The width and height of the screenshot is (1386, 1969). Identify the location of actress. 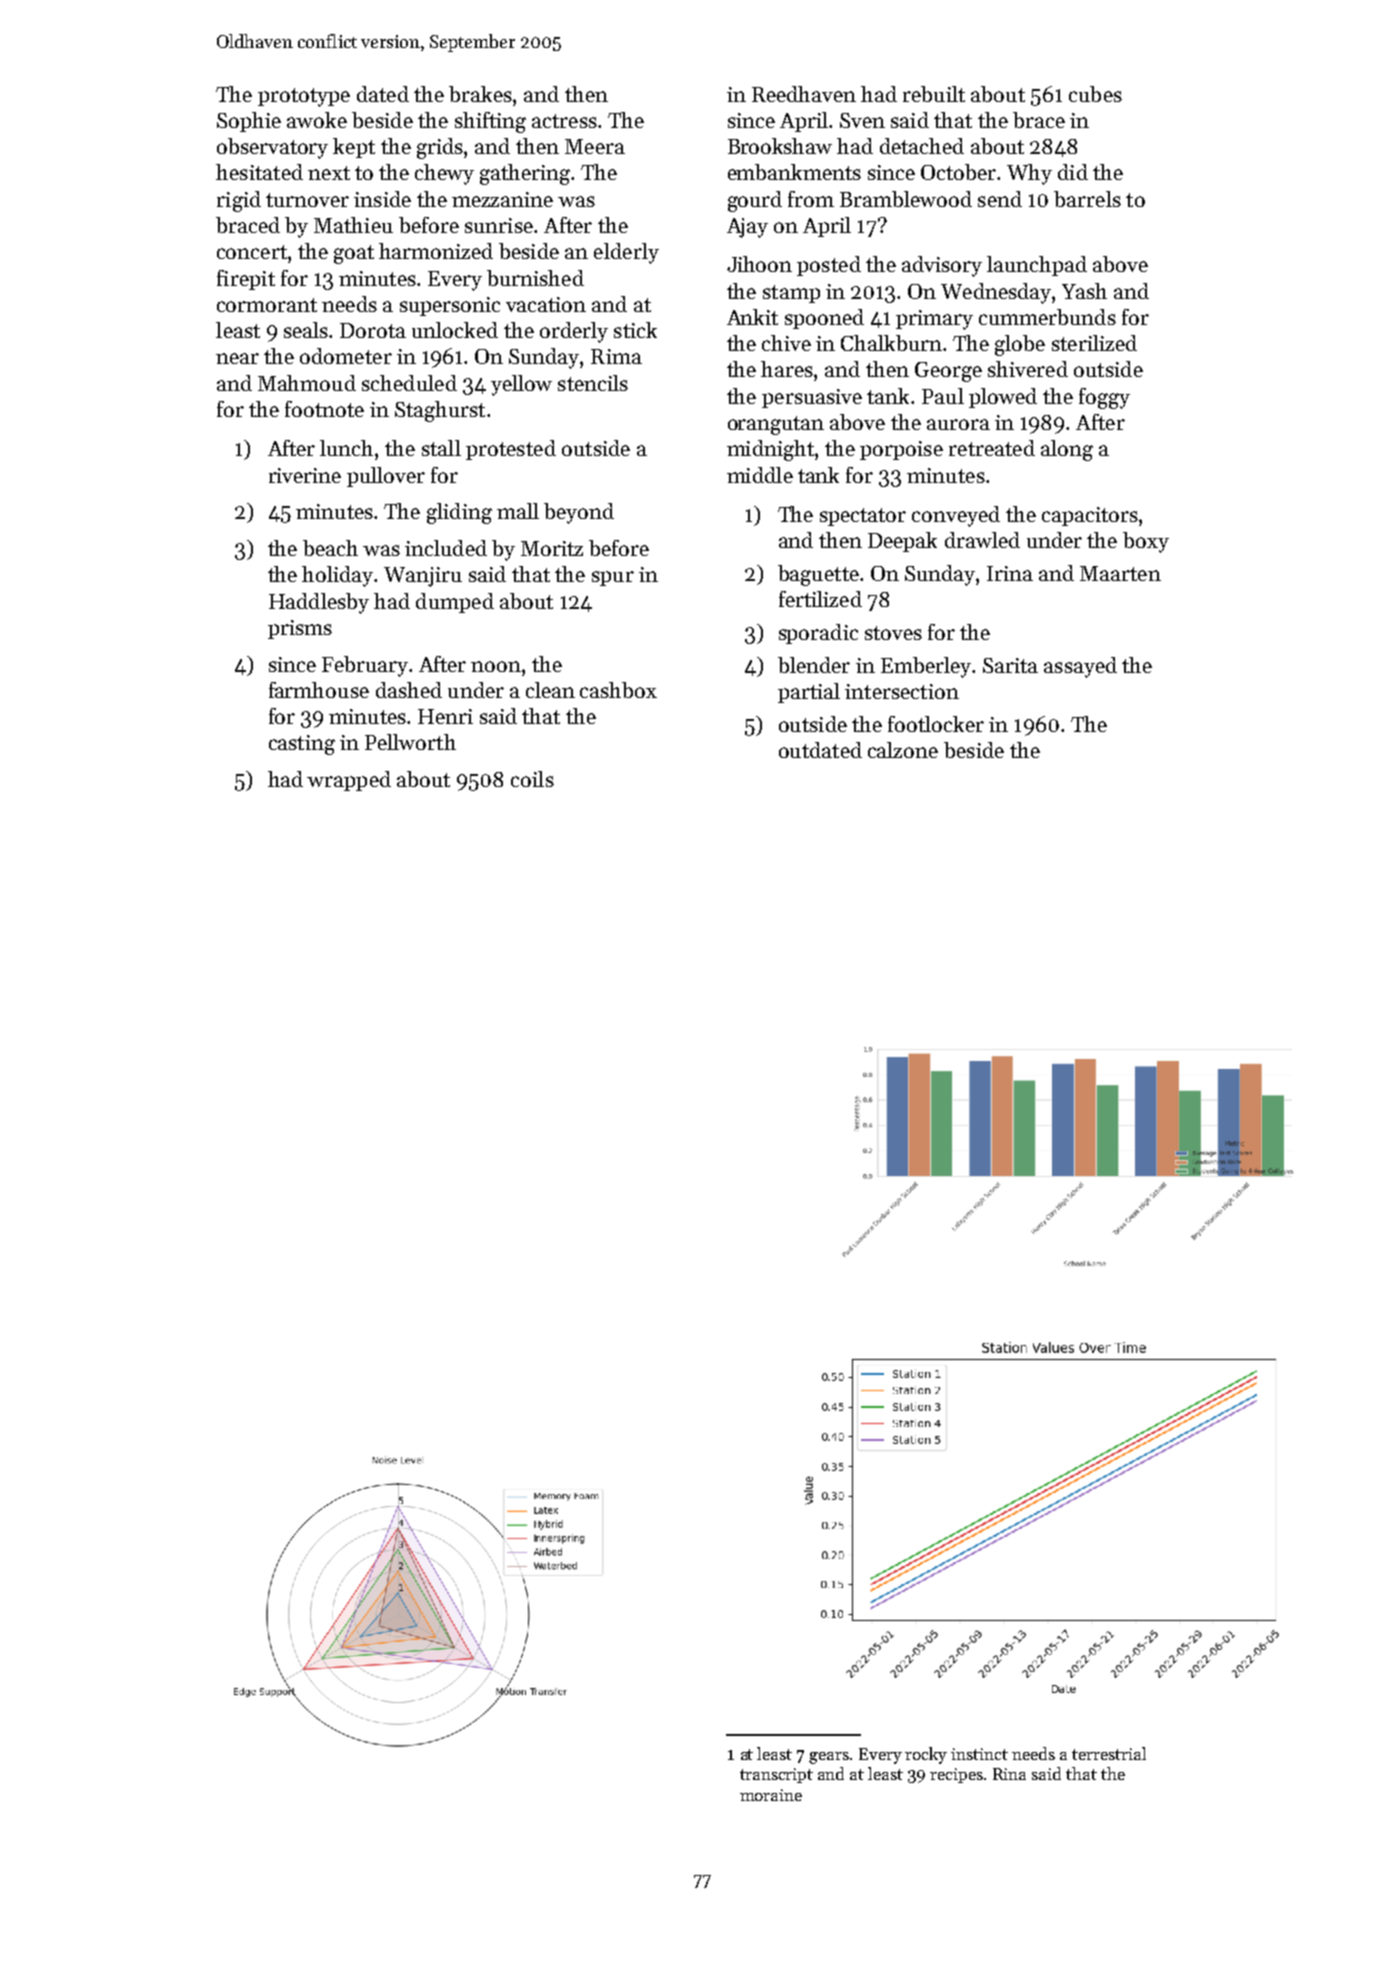
(564, 121).
